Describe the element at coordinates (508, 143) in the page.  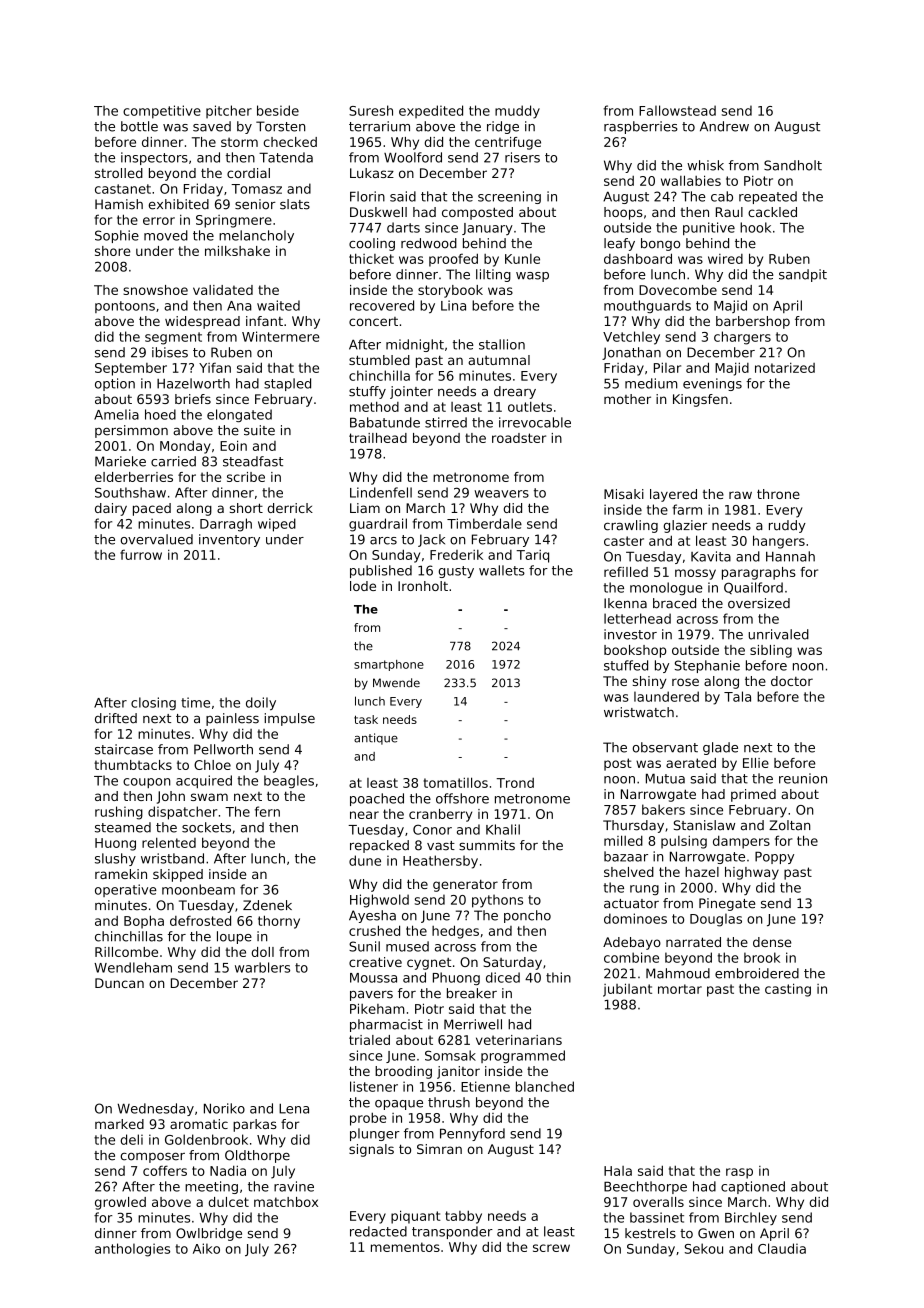
I see `centrifuge` at that location.
